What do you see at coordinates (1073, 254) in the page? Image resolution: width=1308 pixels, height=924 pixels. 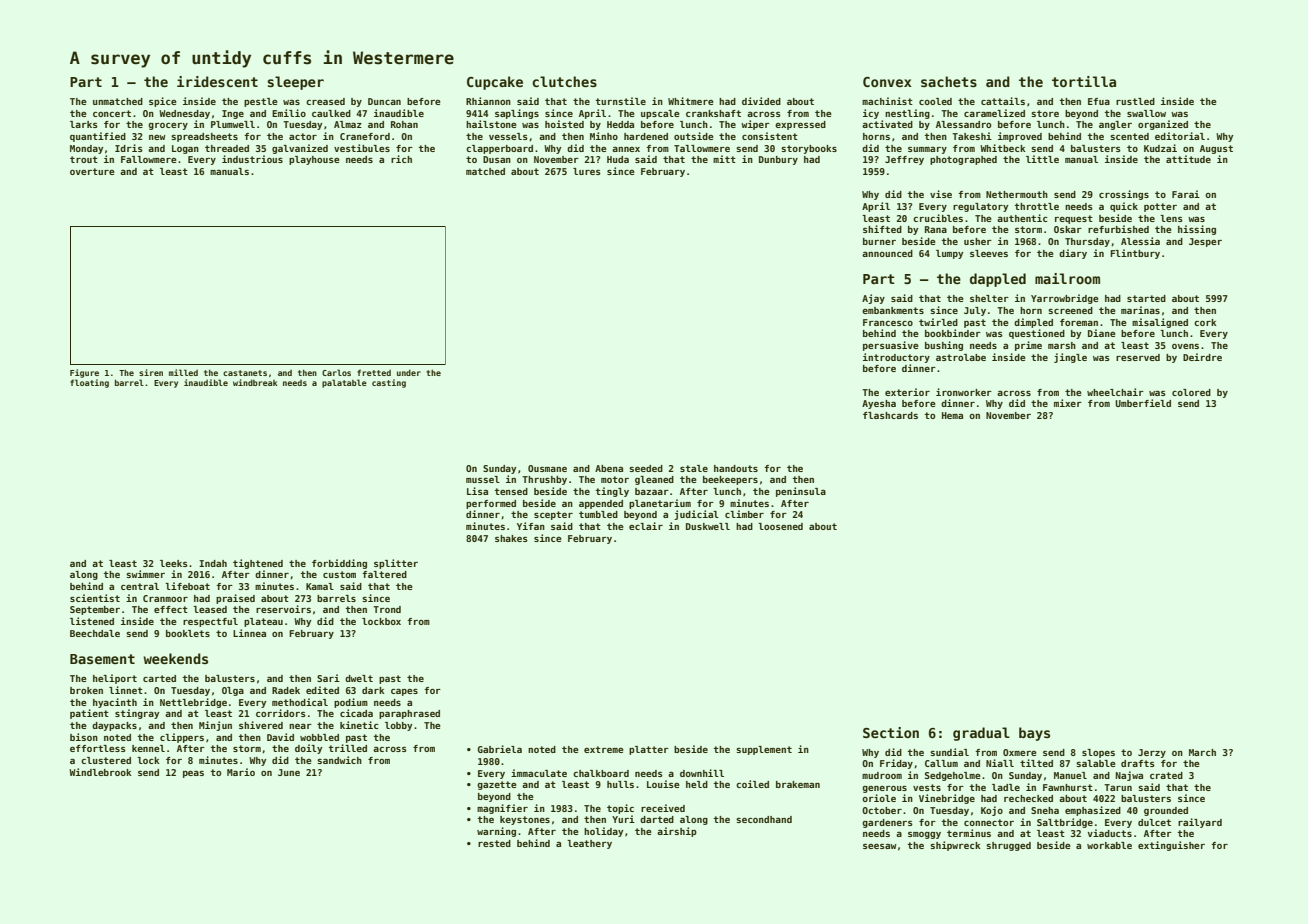 I see `diary` at bounding box center [1073, 254].
